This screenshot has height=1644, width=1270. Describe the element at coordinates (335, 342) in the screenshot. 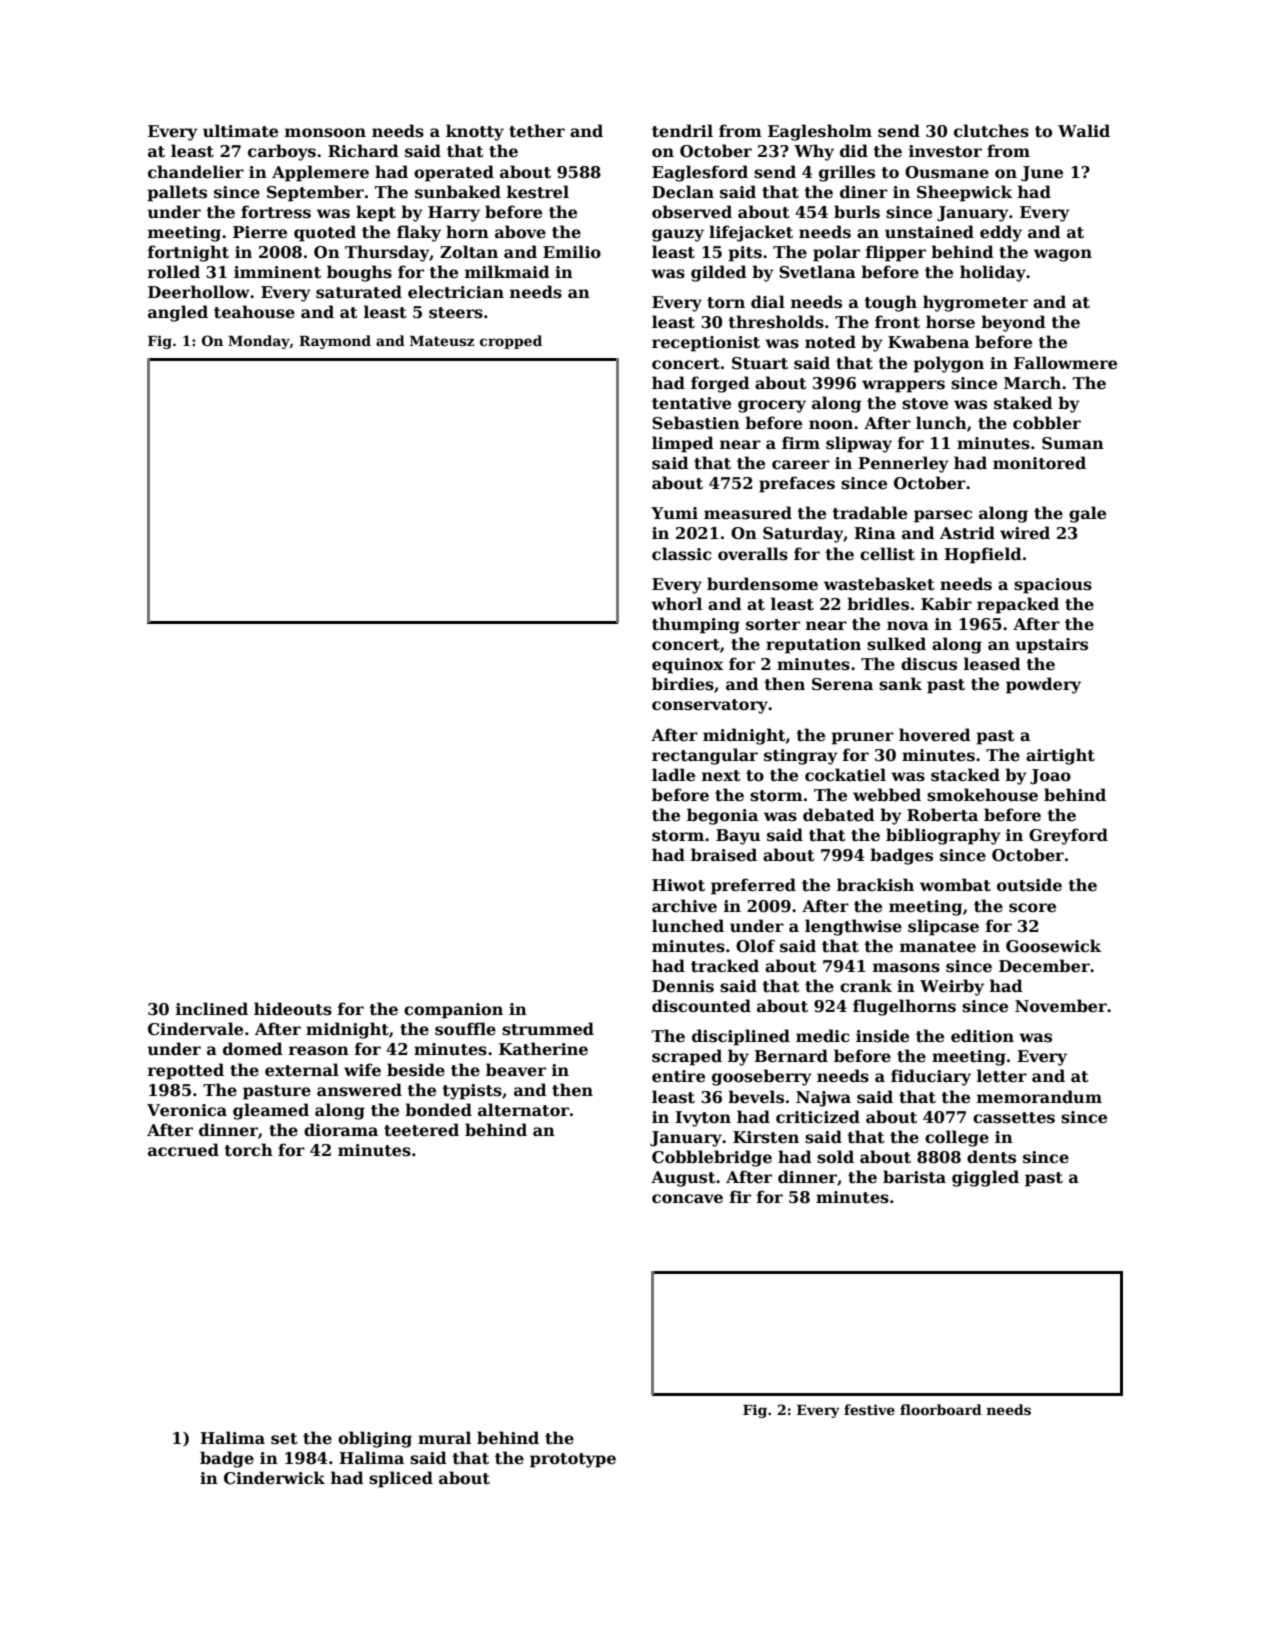

I see `Raymond` at that location.
